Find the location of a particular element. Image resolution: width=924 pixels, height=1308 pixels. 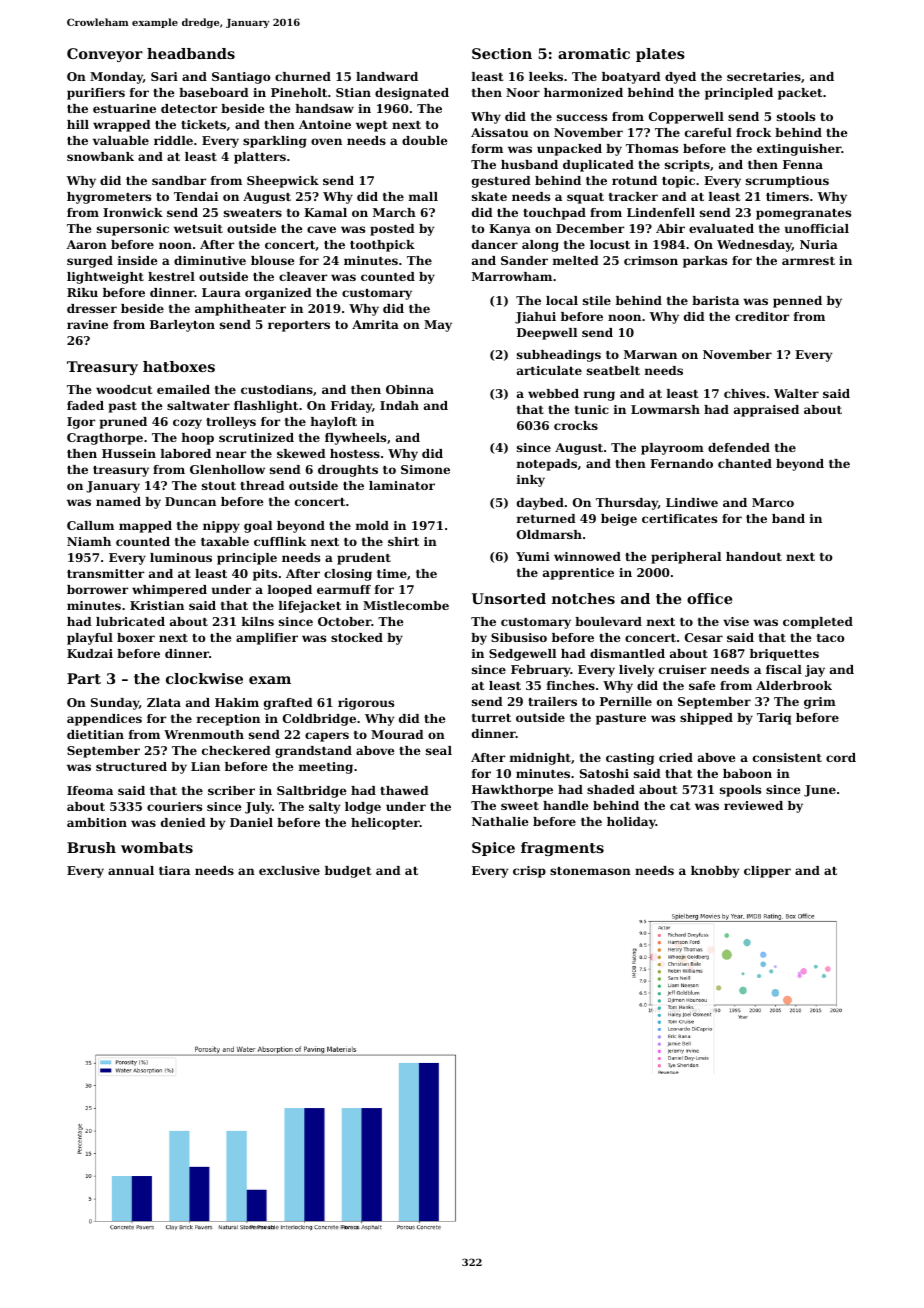

duplicated is located at coordinates (598, 166).
